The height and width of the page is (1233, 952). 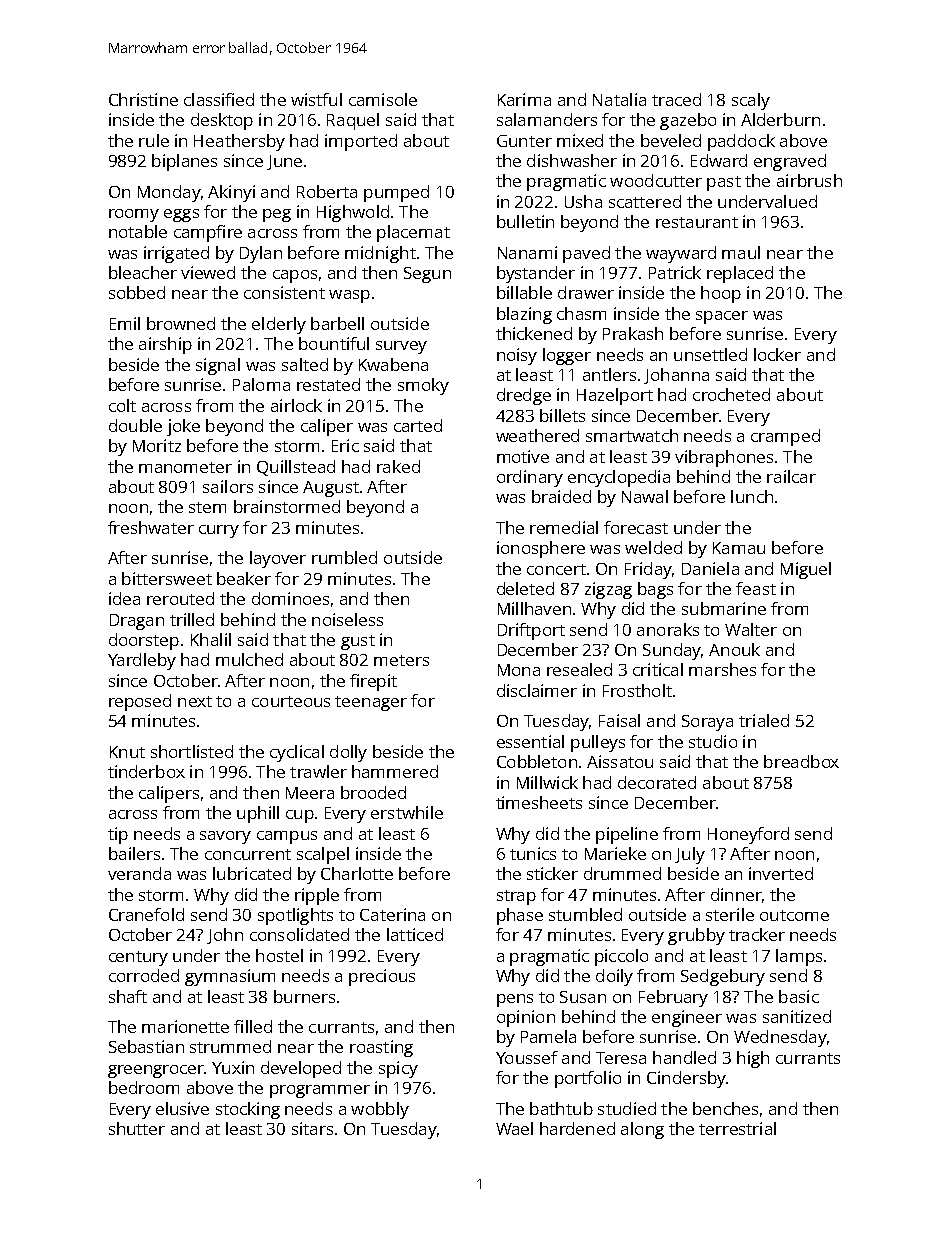 What do you see at coordinates (380, 1110) in the page?
I see `wobbly` at bounding box center [380, 1110].
